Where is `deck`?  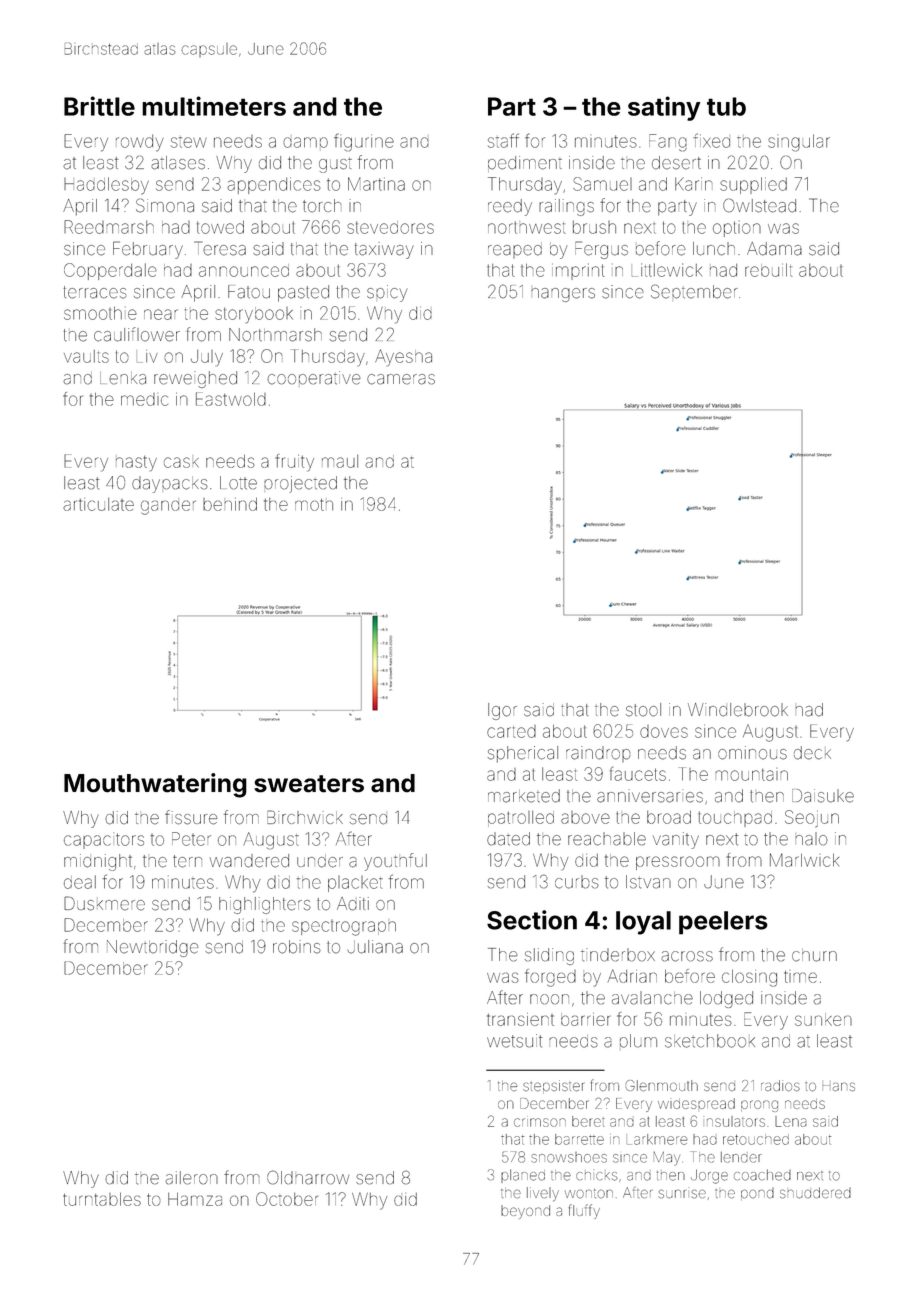
deck is located at coordinates (812, 753).
